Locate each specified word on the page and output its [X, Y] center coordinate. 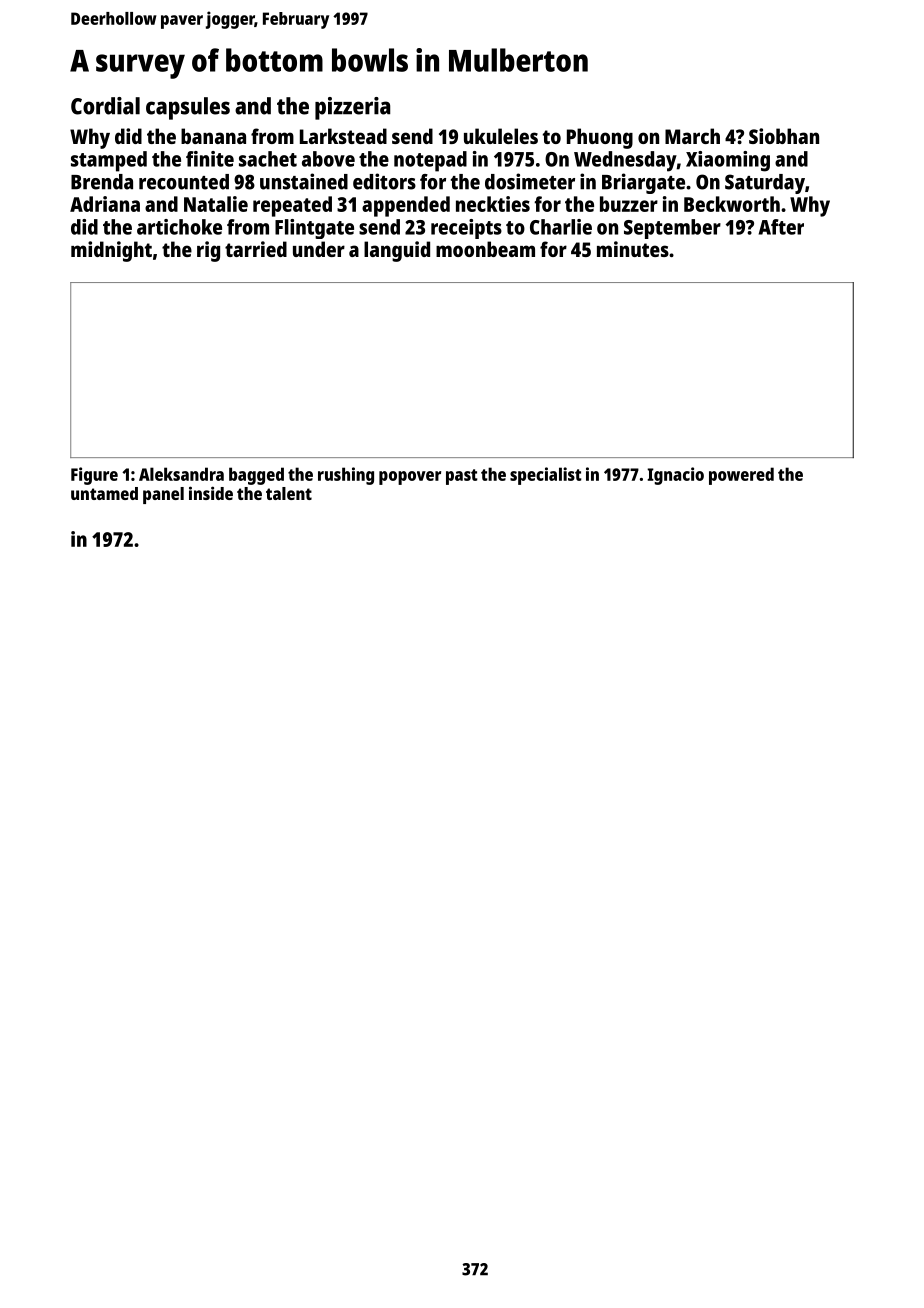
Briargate [643, 183]
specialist [546, 476]
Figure [94, 476]
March [692, 136]
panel [163, 495]
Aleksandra [181, 474]
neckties [493, 204]
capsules [188, 108]
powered [741, 476]
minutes [633, 249]
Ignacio [675, 476]
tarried [256, 249]
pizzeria [352, 108]
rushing [346, 476]
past [462, 477]
